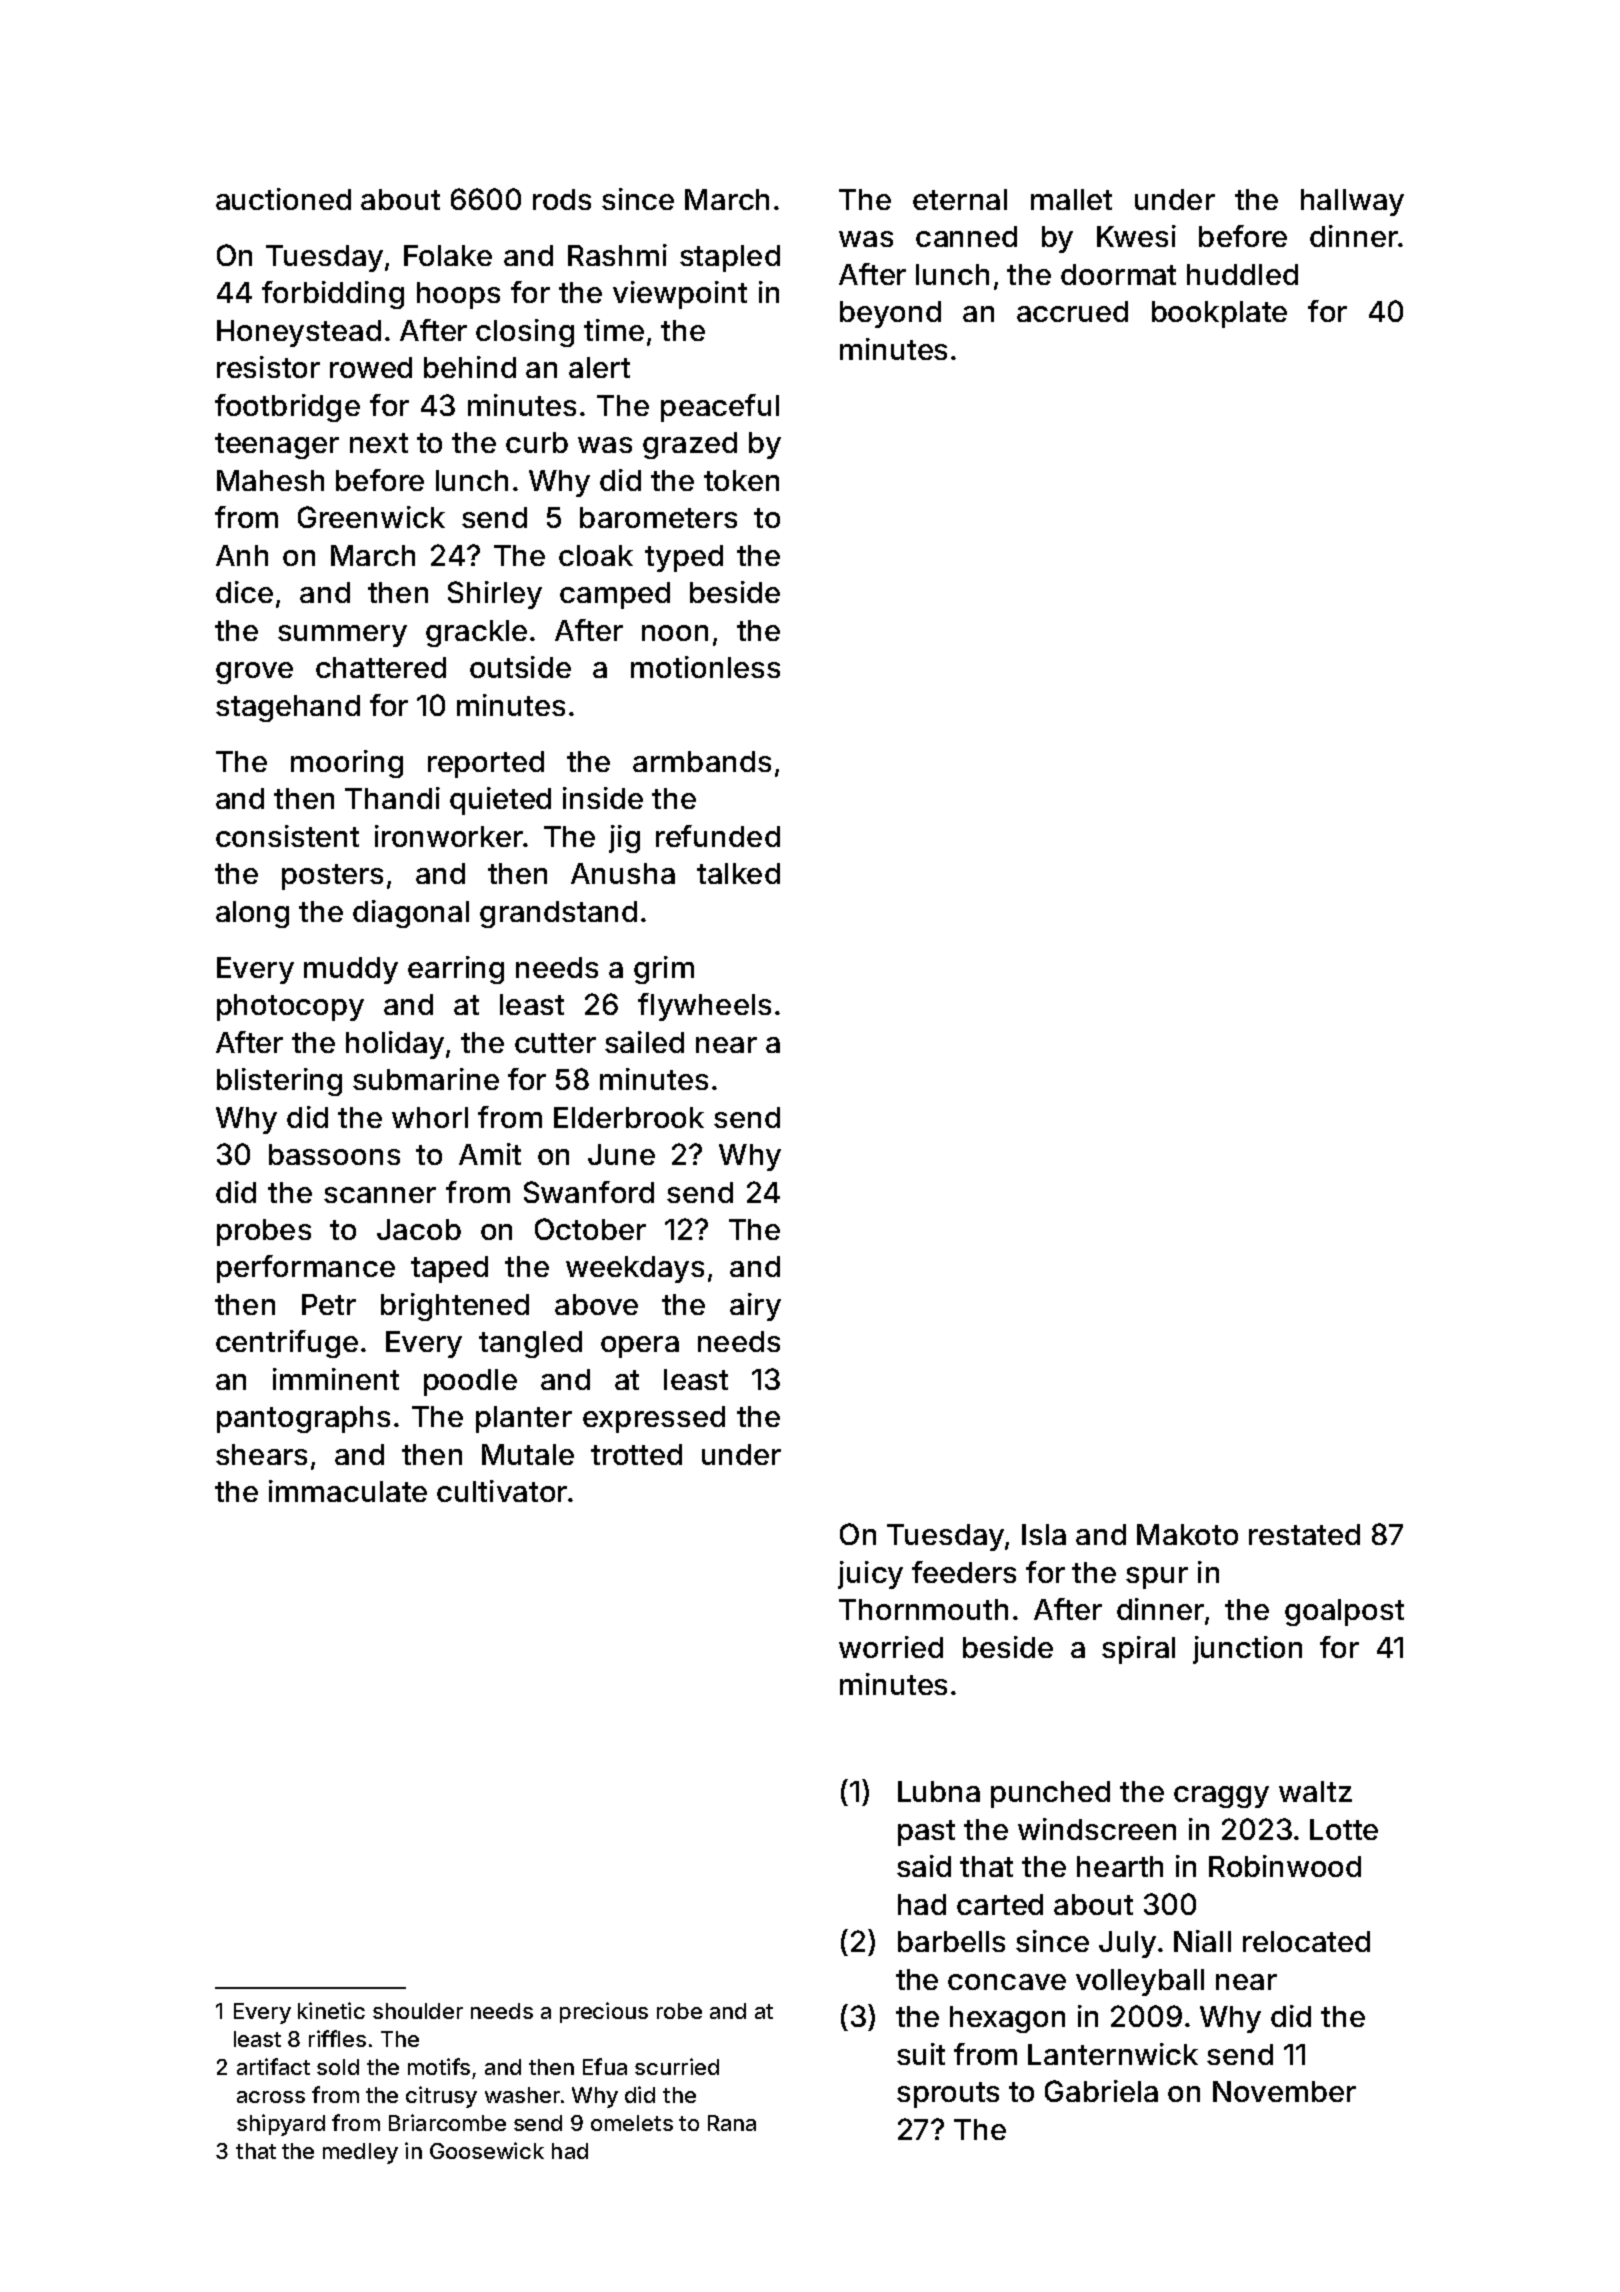 The image size is (1620, 2292). Describe the element at coordinates (288, 708) in the page. I see `stagehand` at that location.
